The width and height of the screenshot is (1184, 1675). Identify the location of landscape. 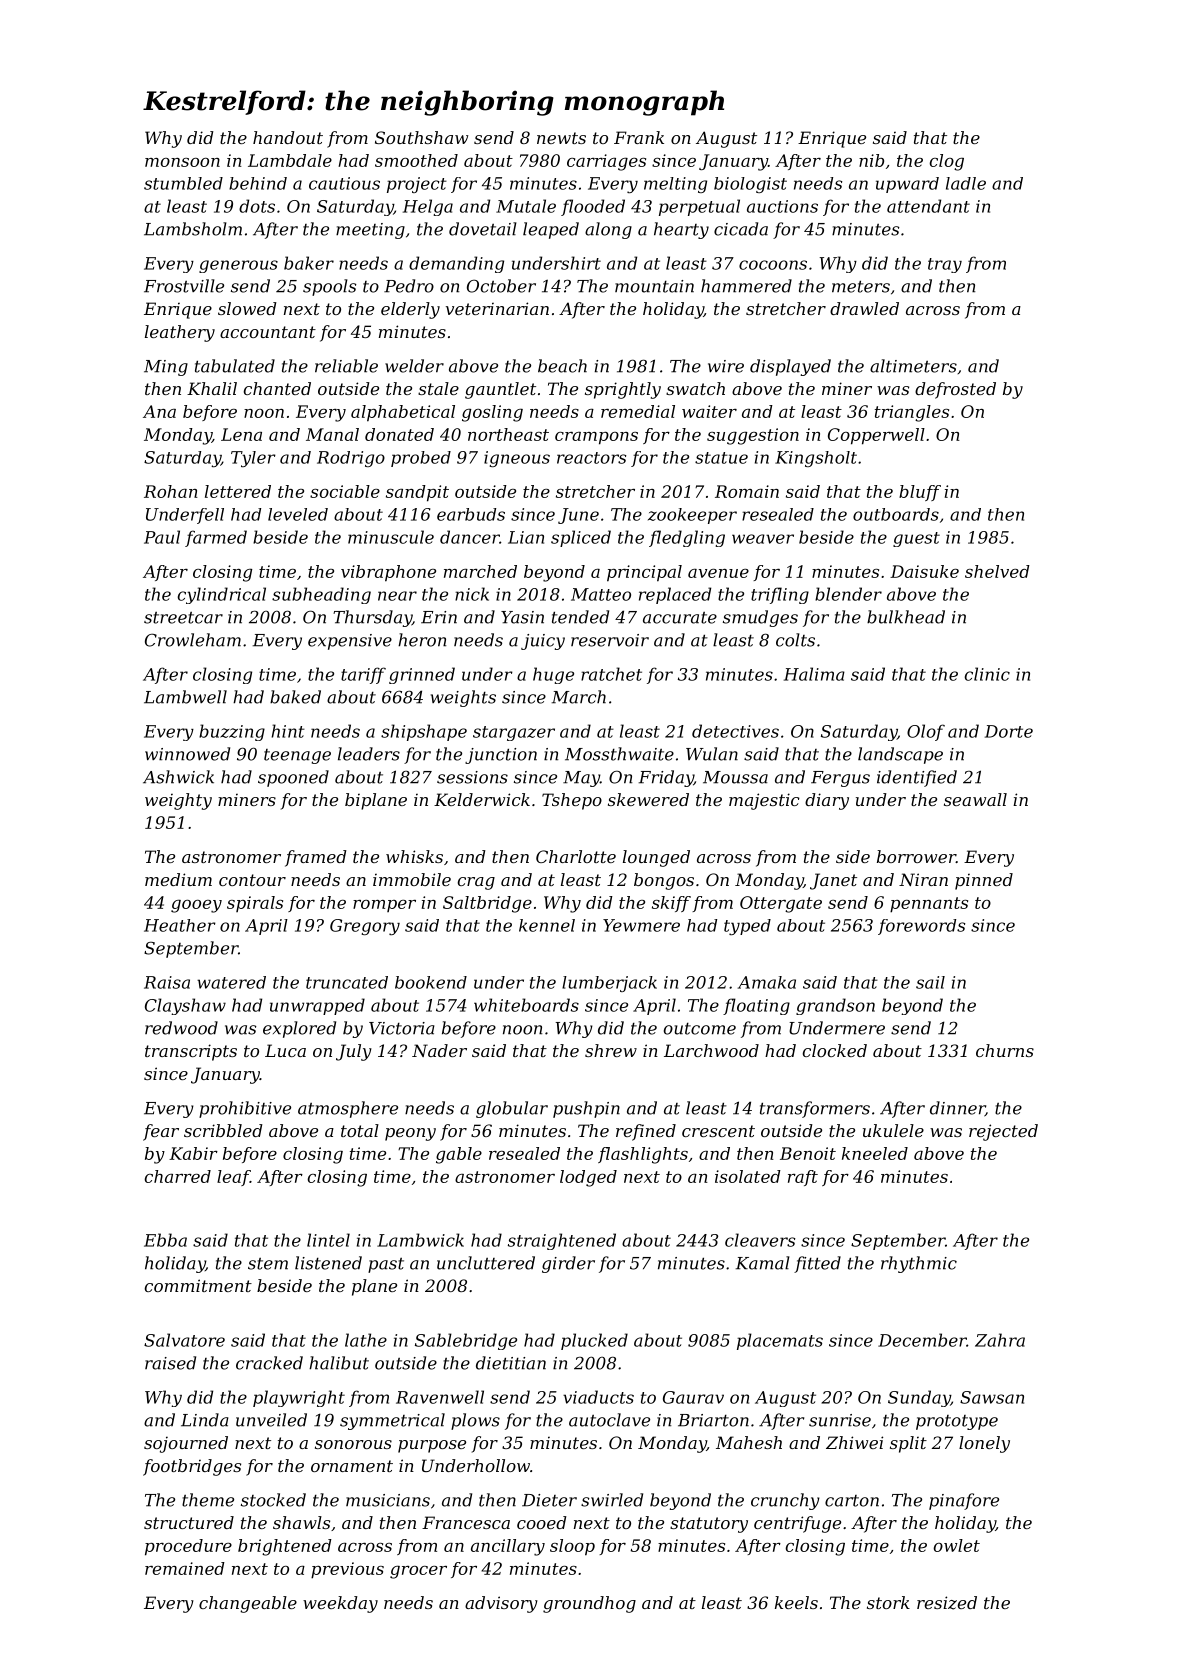
(900, 755).
